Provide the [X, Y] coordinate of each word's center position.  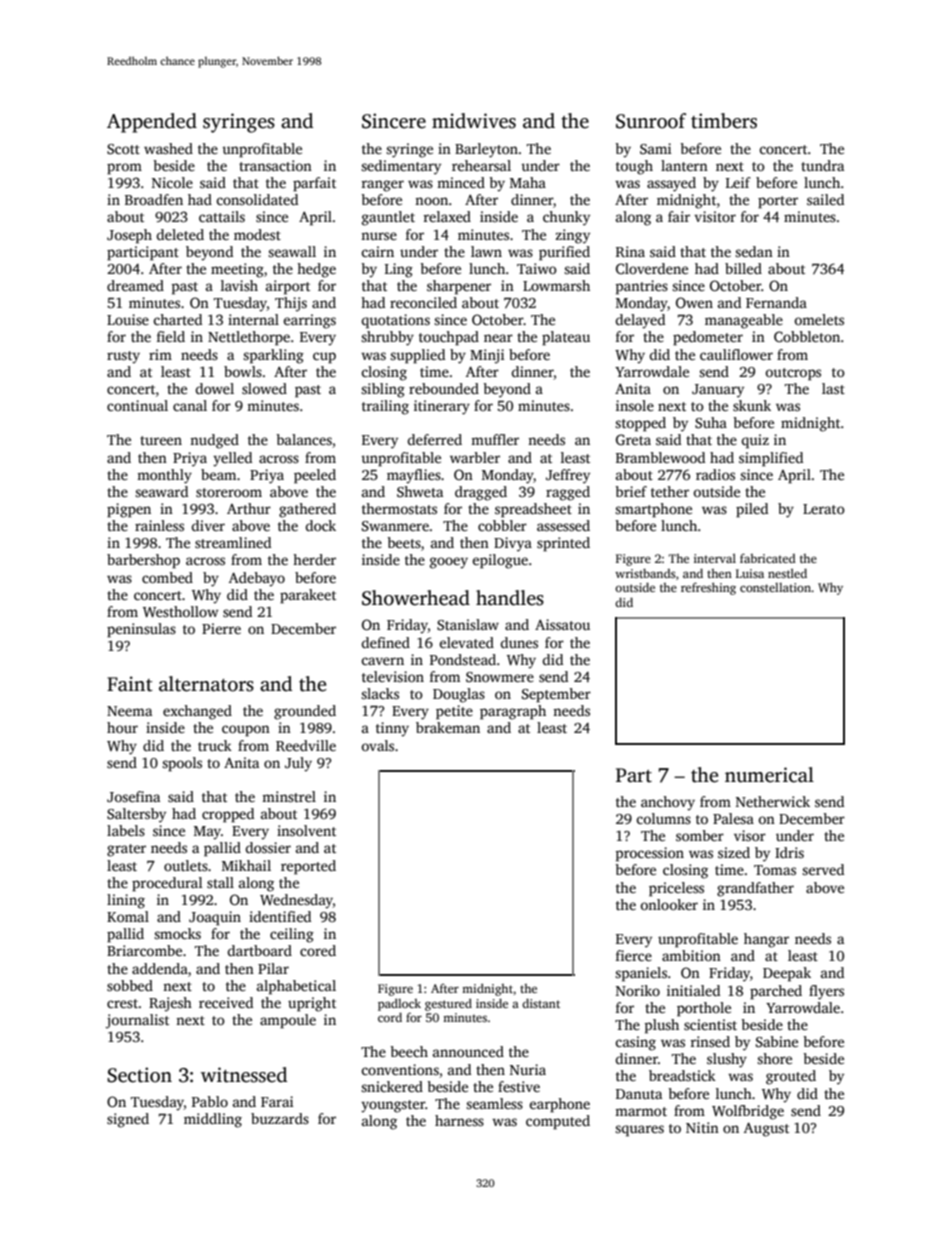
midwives [474, 121]
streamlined [233, 542]
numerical [769, 775]
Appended [152, 123]
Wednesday [296, 901]
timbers [724, 121]
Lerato [824, 509]
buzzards [280, 1118]
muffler [495, 439]
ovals [377, 745]
